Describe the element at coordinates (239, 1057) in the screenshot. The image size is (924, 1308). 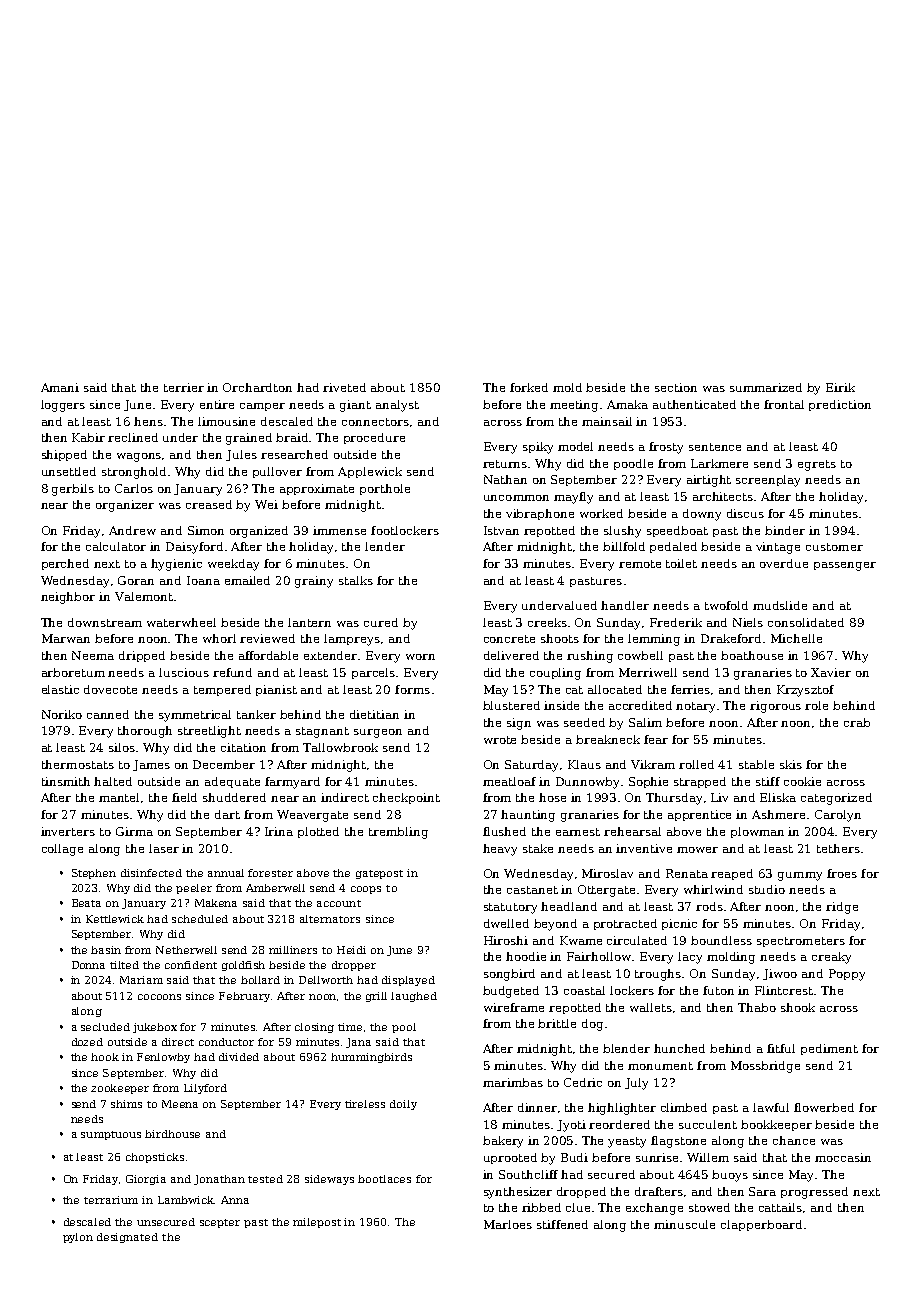
I see `divided` at that location.
